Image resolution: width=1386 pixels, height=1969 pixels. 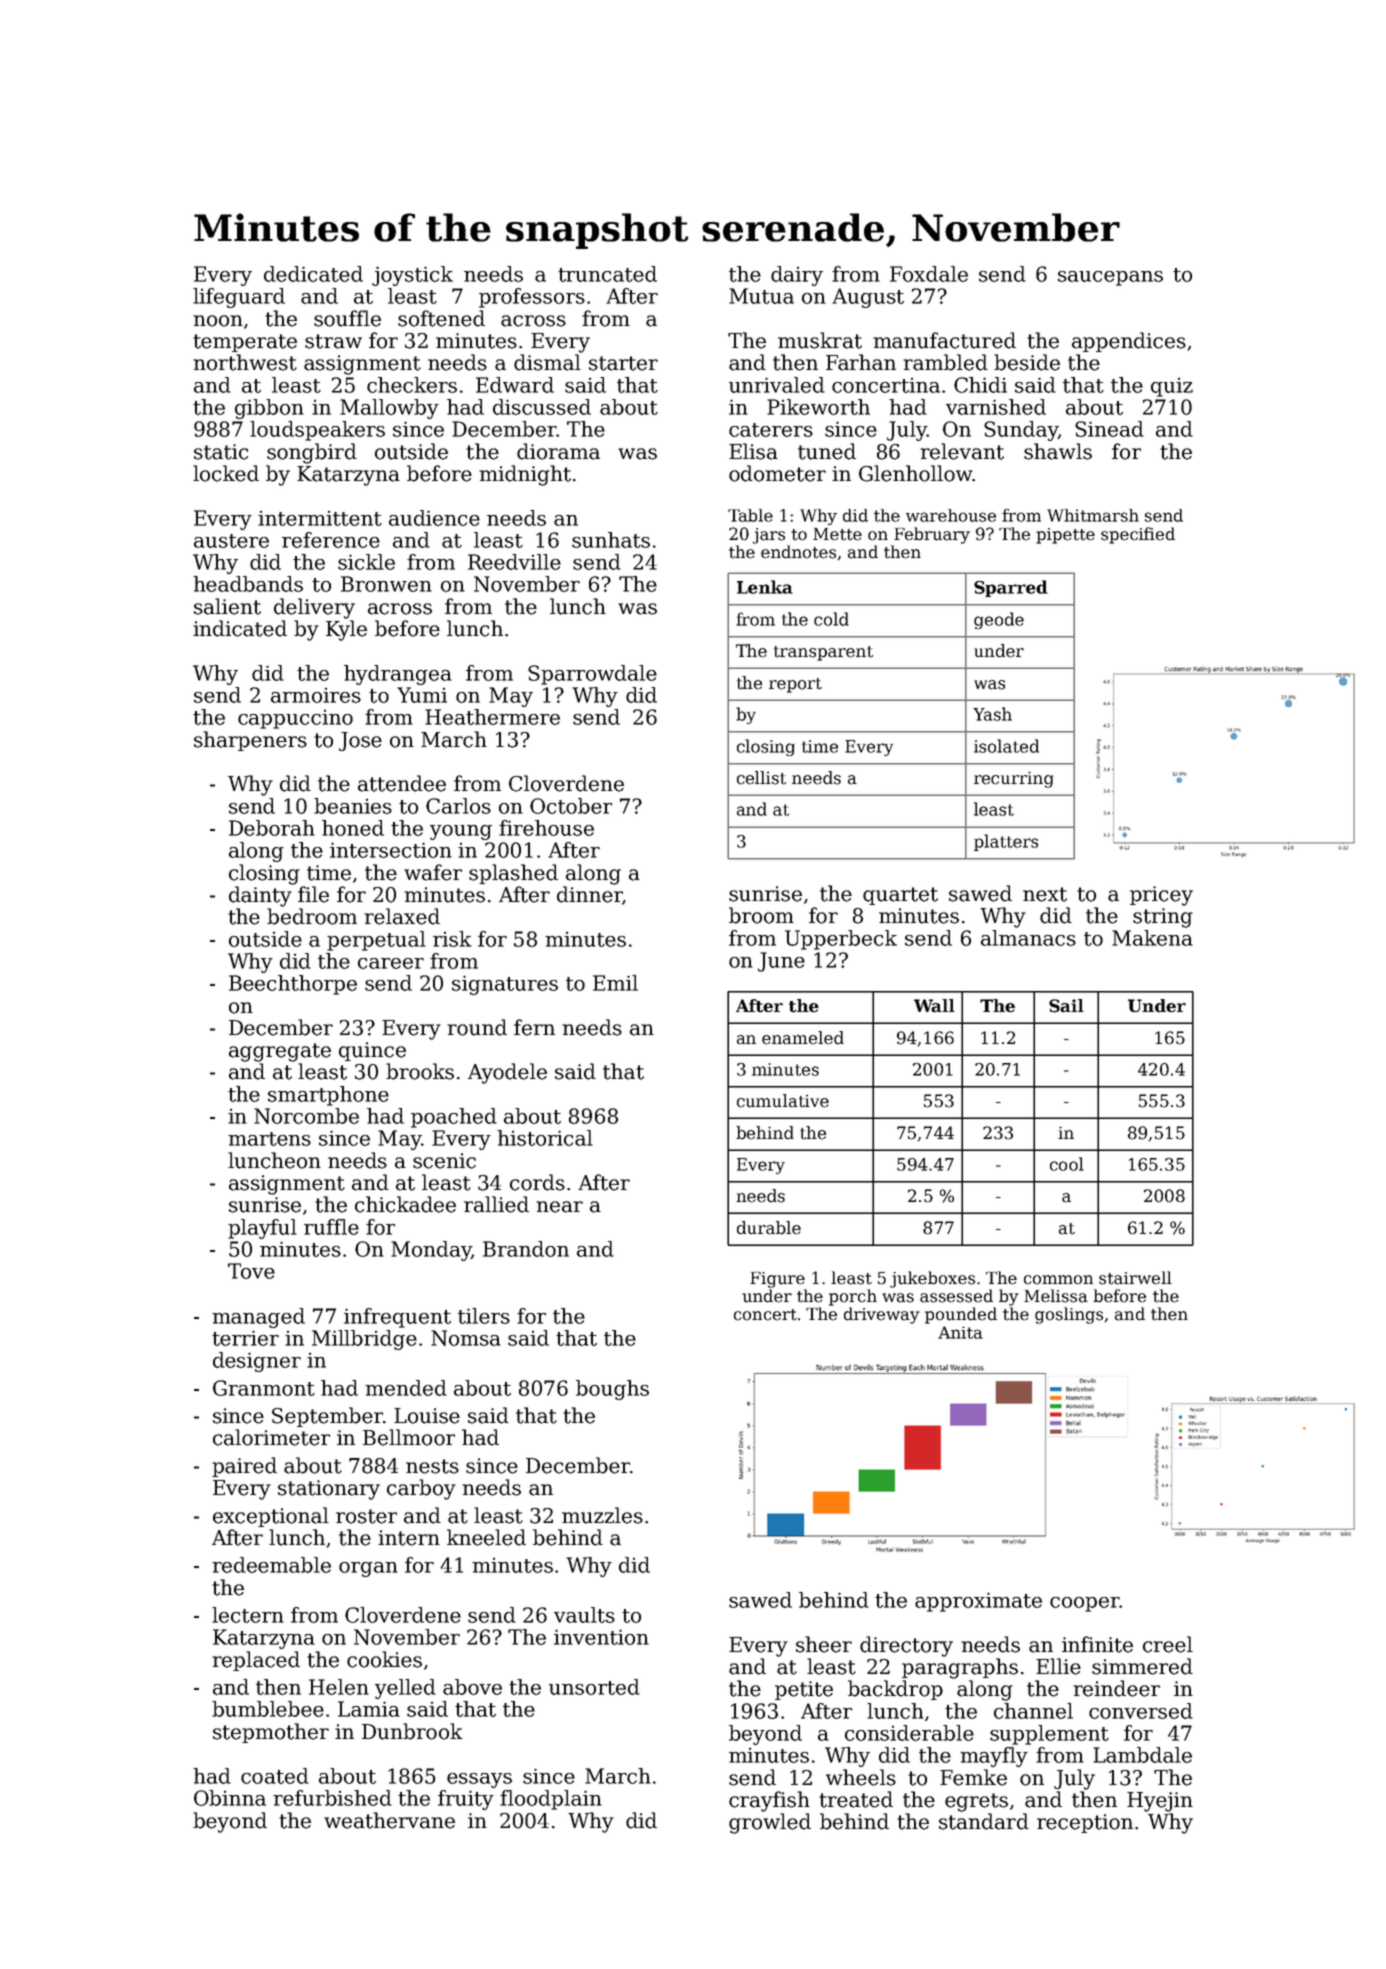 What do you see at coordinates (230, 1798) in the screenshot?
I see `Obinna` at bounding box center [230, 1798].
